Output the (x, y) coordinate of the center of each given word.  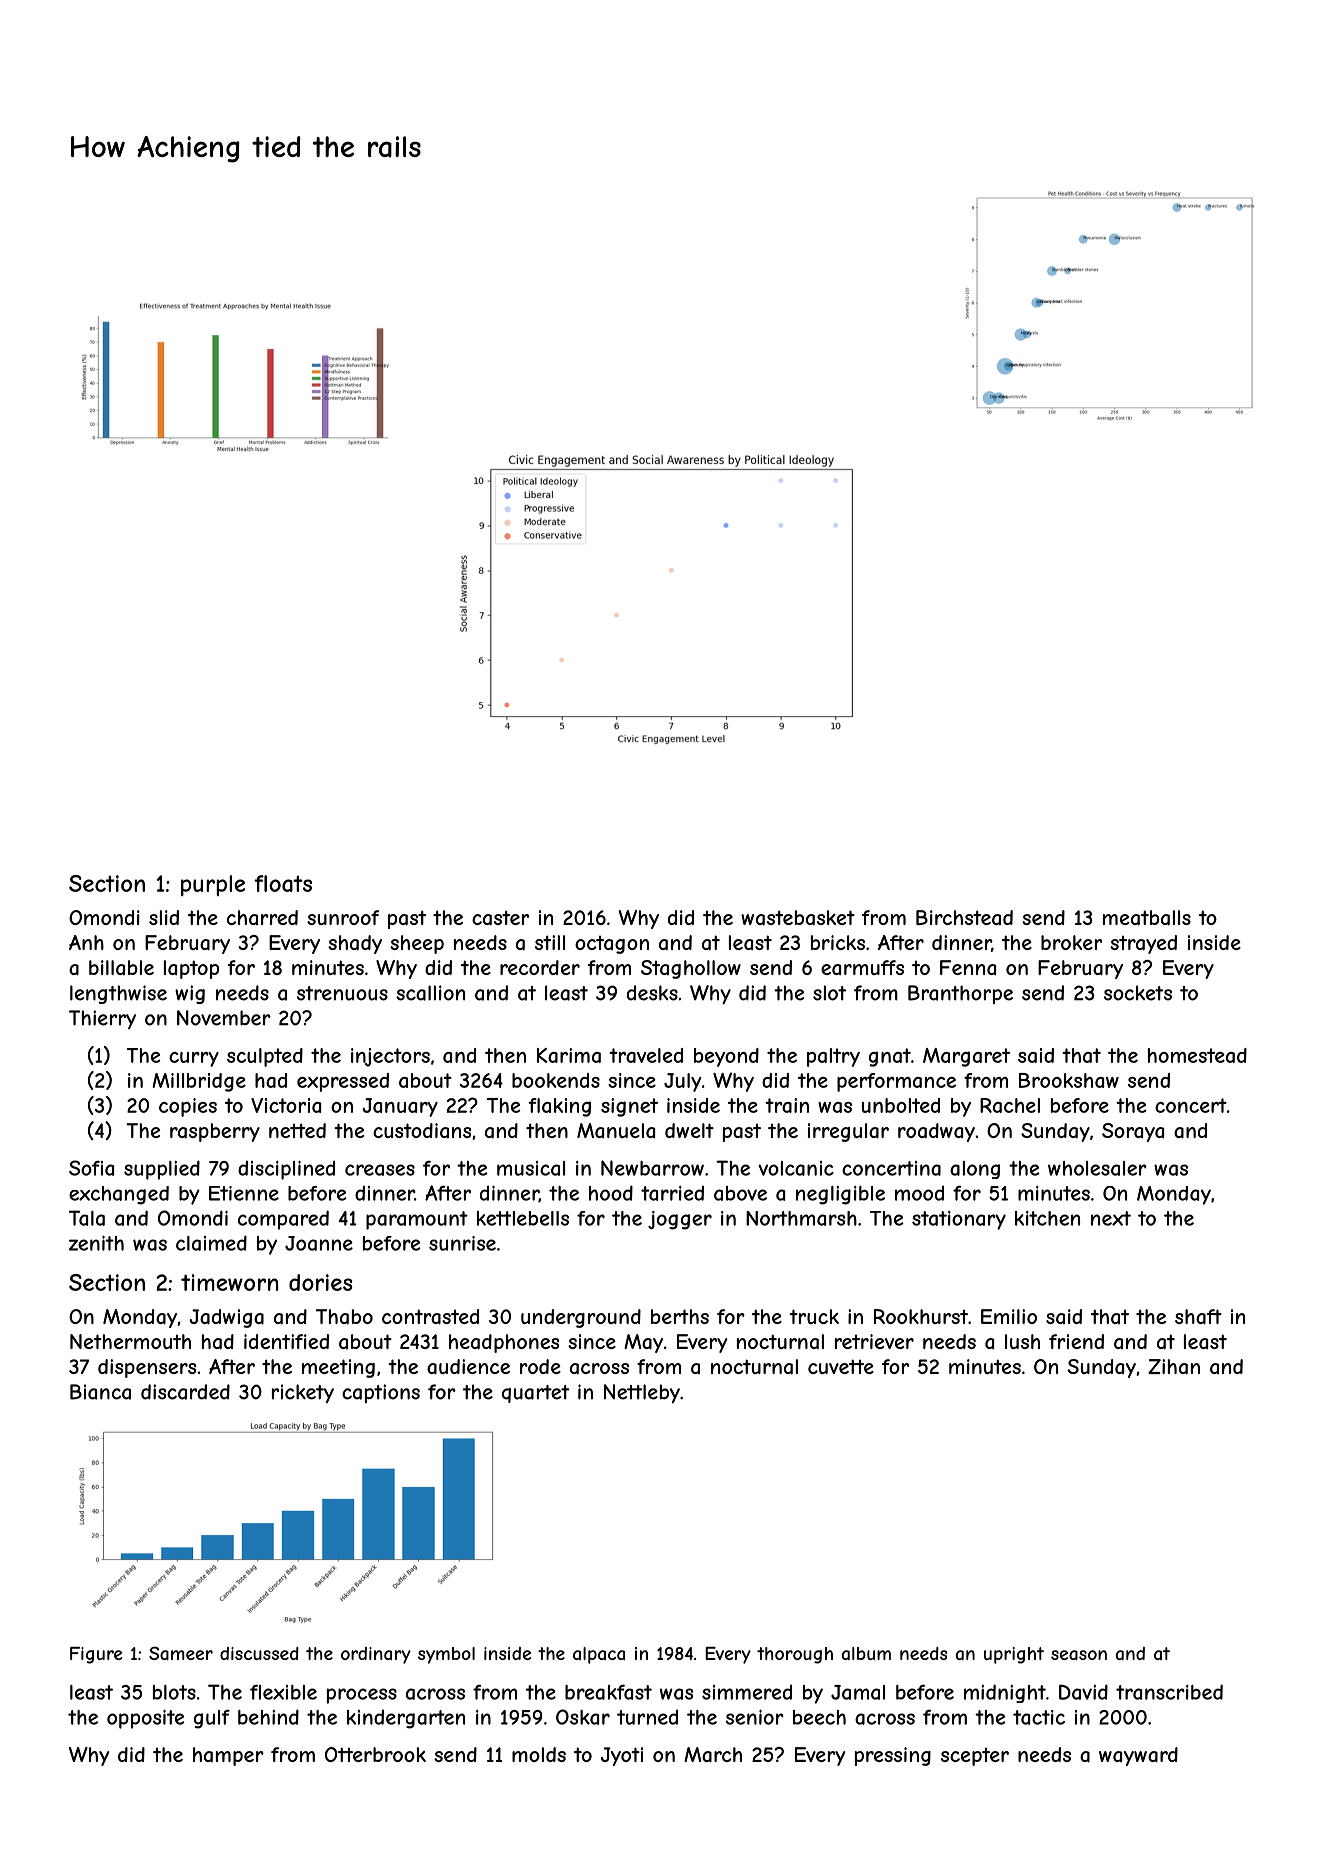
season (1079, 1655)
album (866, 1653)
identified (286, 1341)
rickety (303, 1393)
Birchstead (964, 917)
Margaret (966, 1057)
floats (283, 883)
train (787, 1105)
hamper (228, 1756)
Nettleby (642, 1393)
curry (194, 1059)
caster (500, 918)
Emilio (1009, 1316)
